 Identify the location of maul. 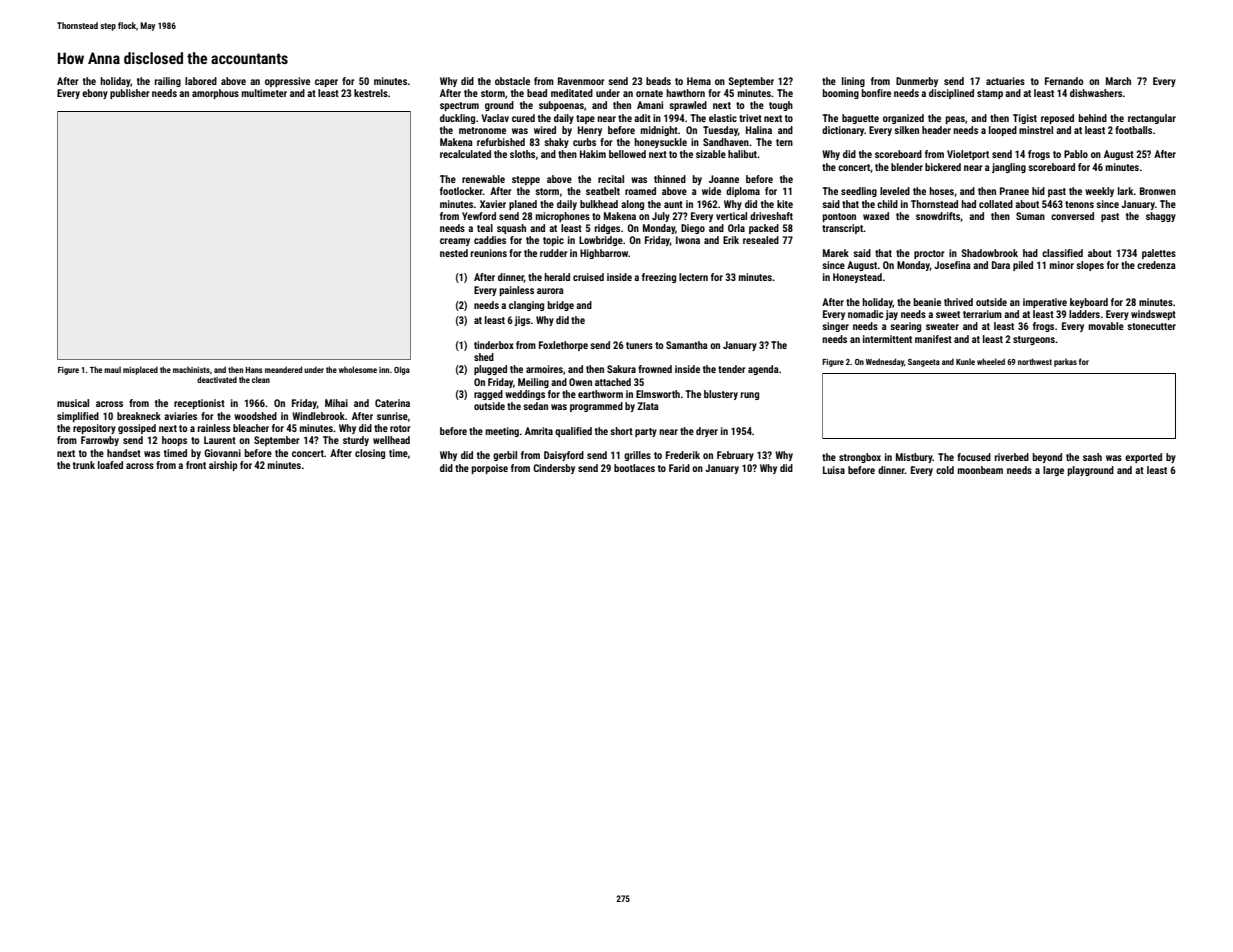
(112, 369).
